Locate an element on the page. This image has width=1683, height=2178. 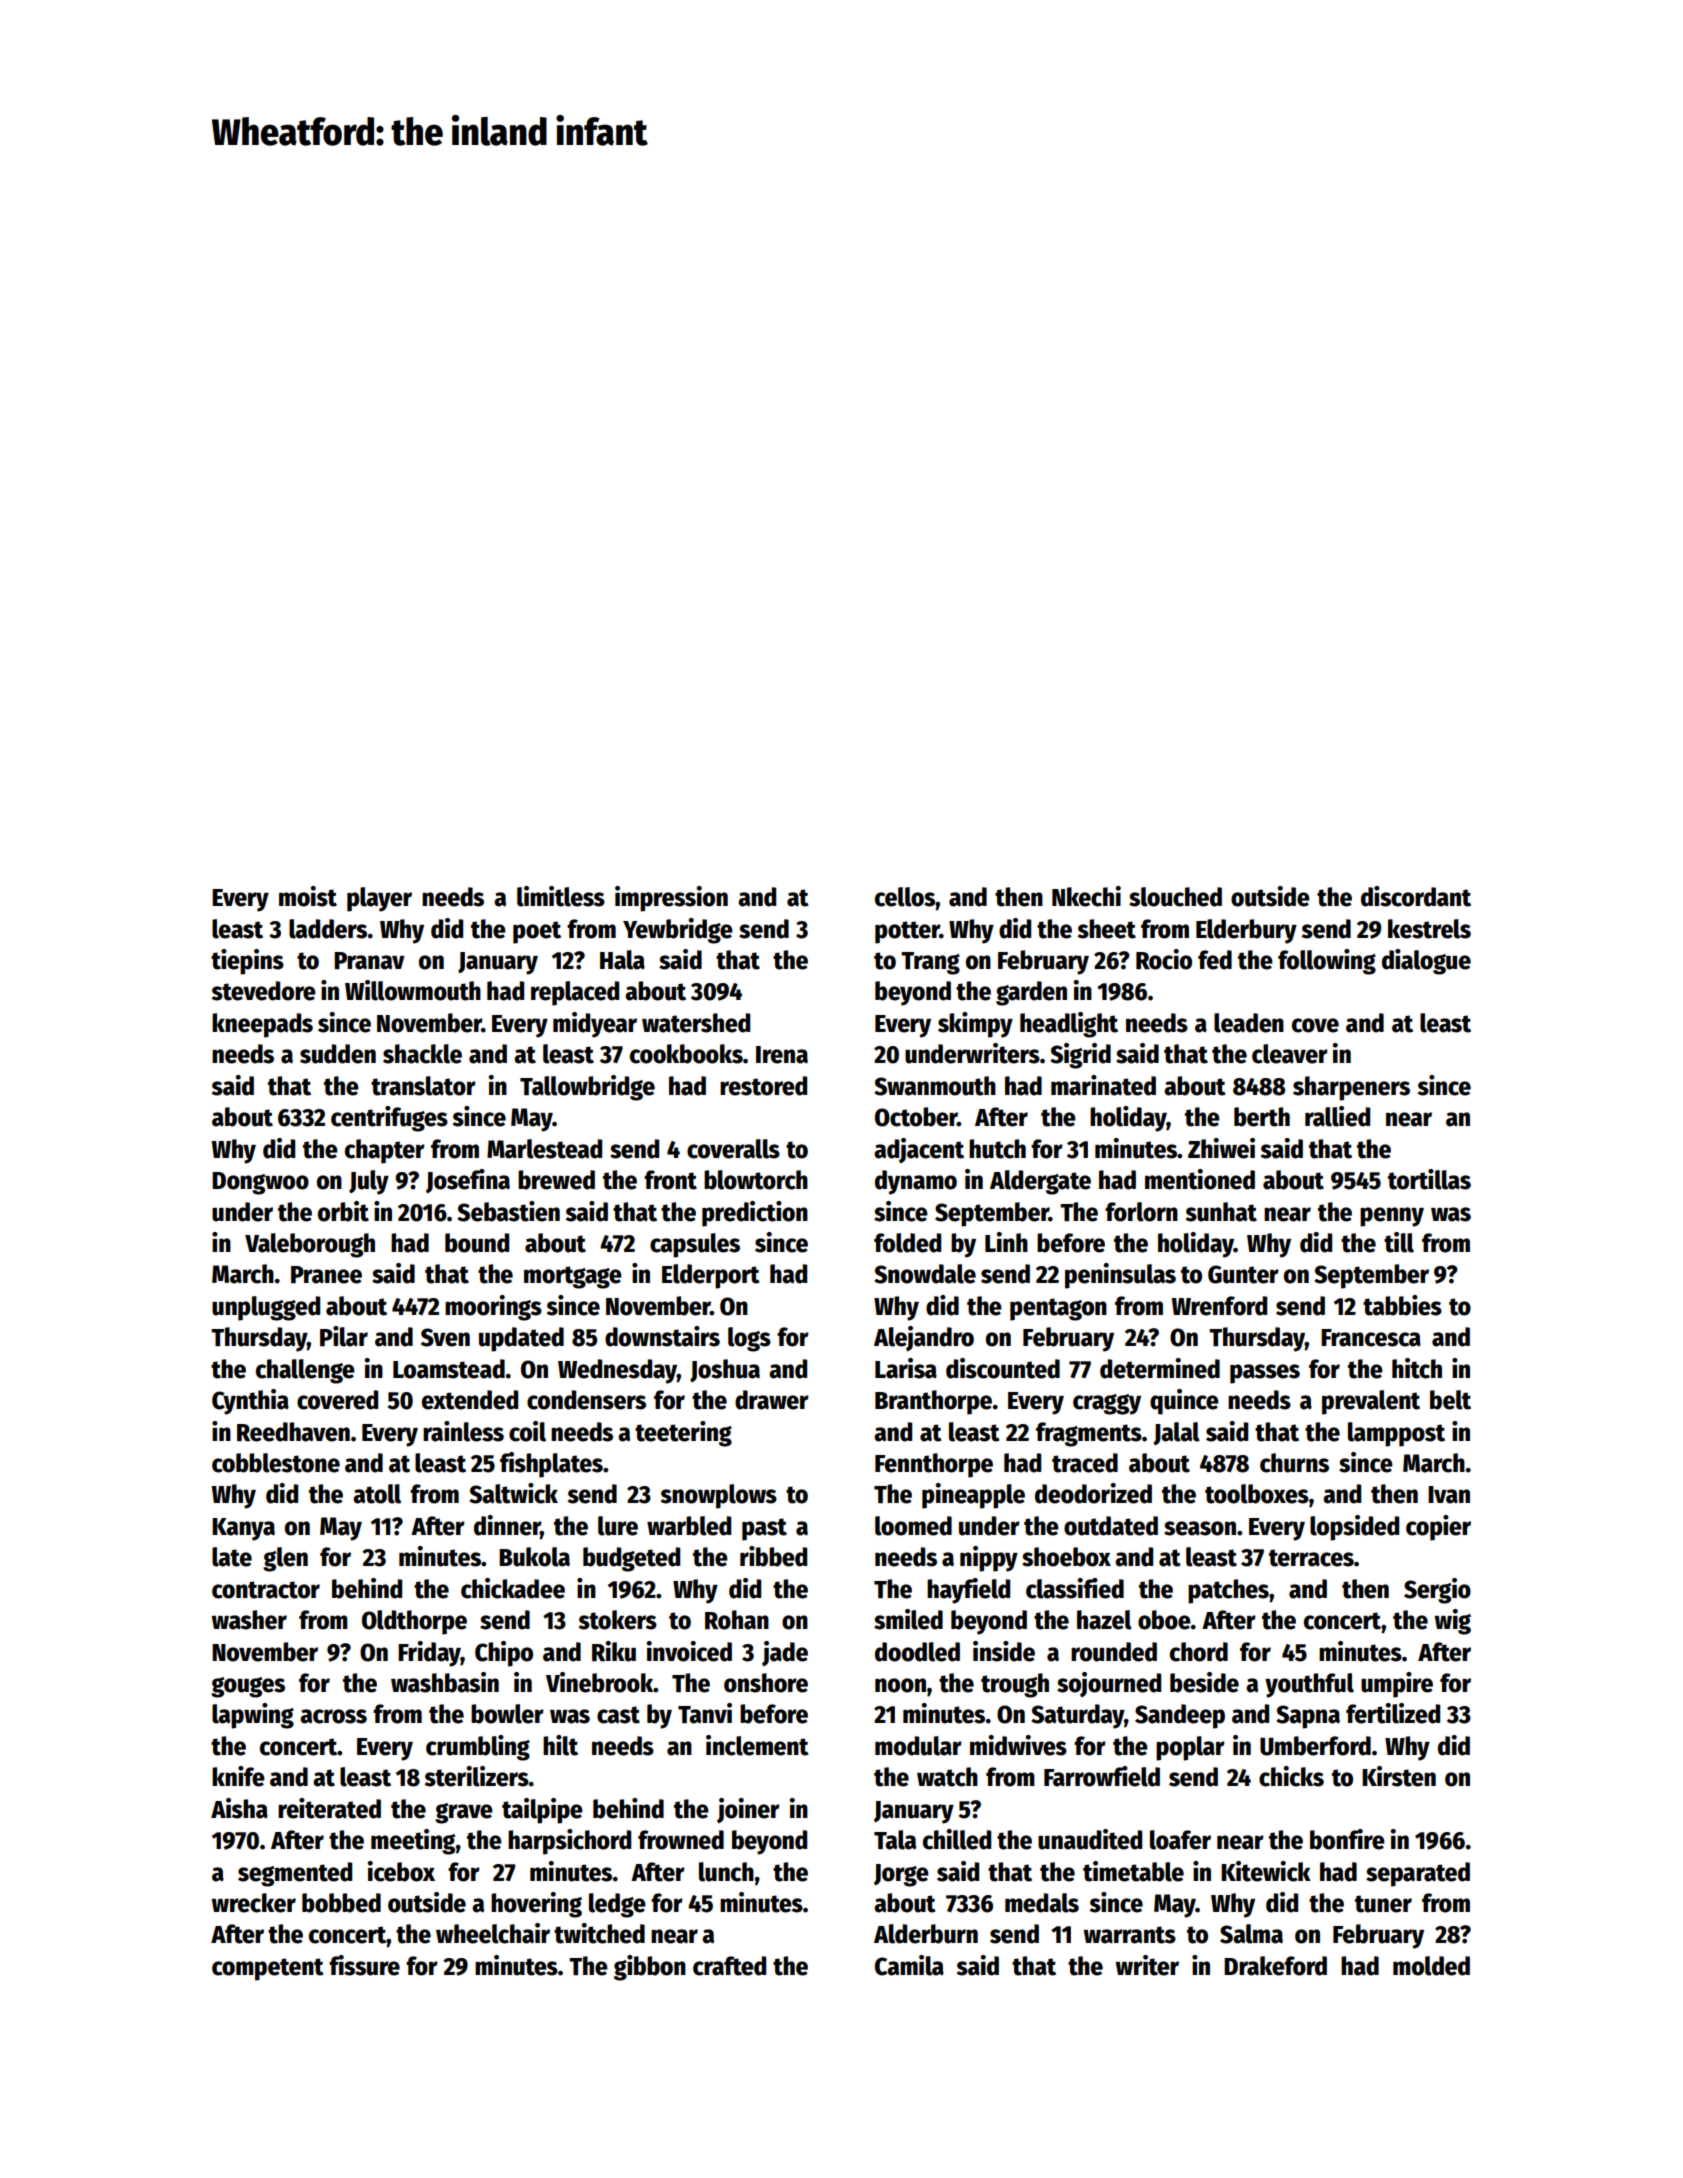
cellos is located at coordinates (905, 897).
